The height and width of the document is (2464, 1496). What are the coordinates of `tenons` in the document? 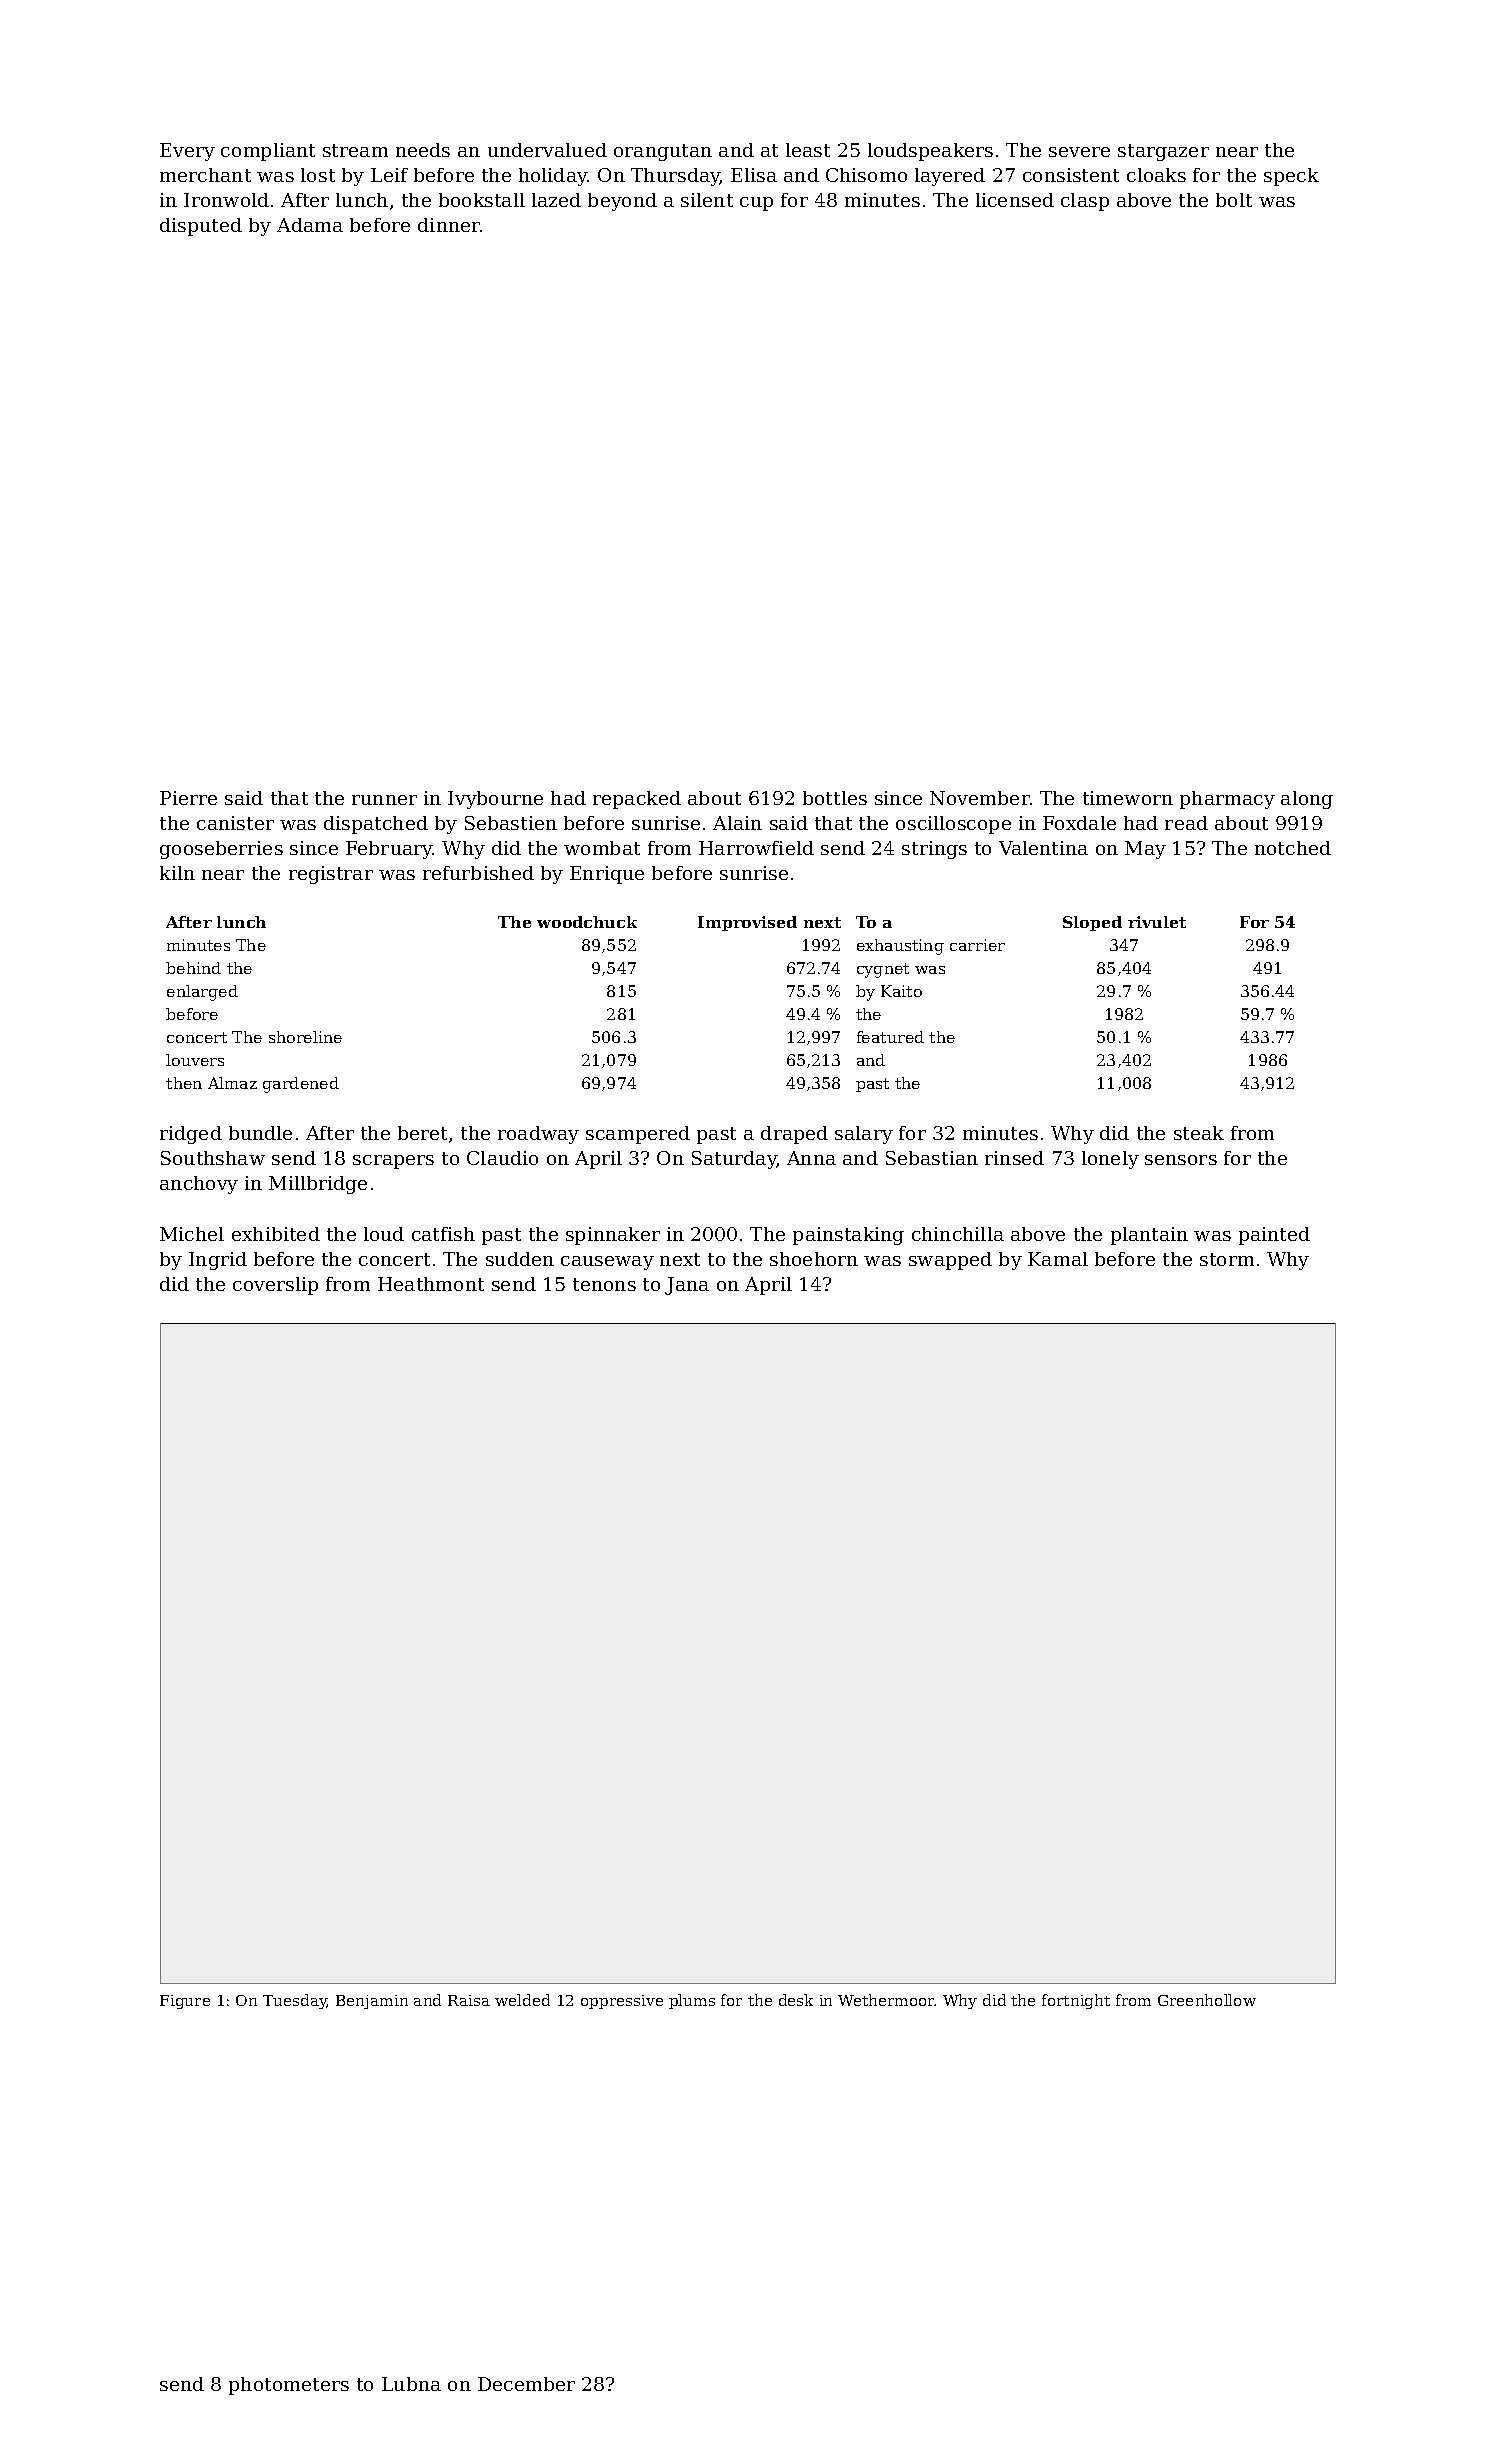 It's located at (604, 1284).
